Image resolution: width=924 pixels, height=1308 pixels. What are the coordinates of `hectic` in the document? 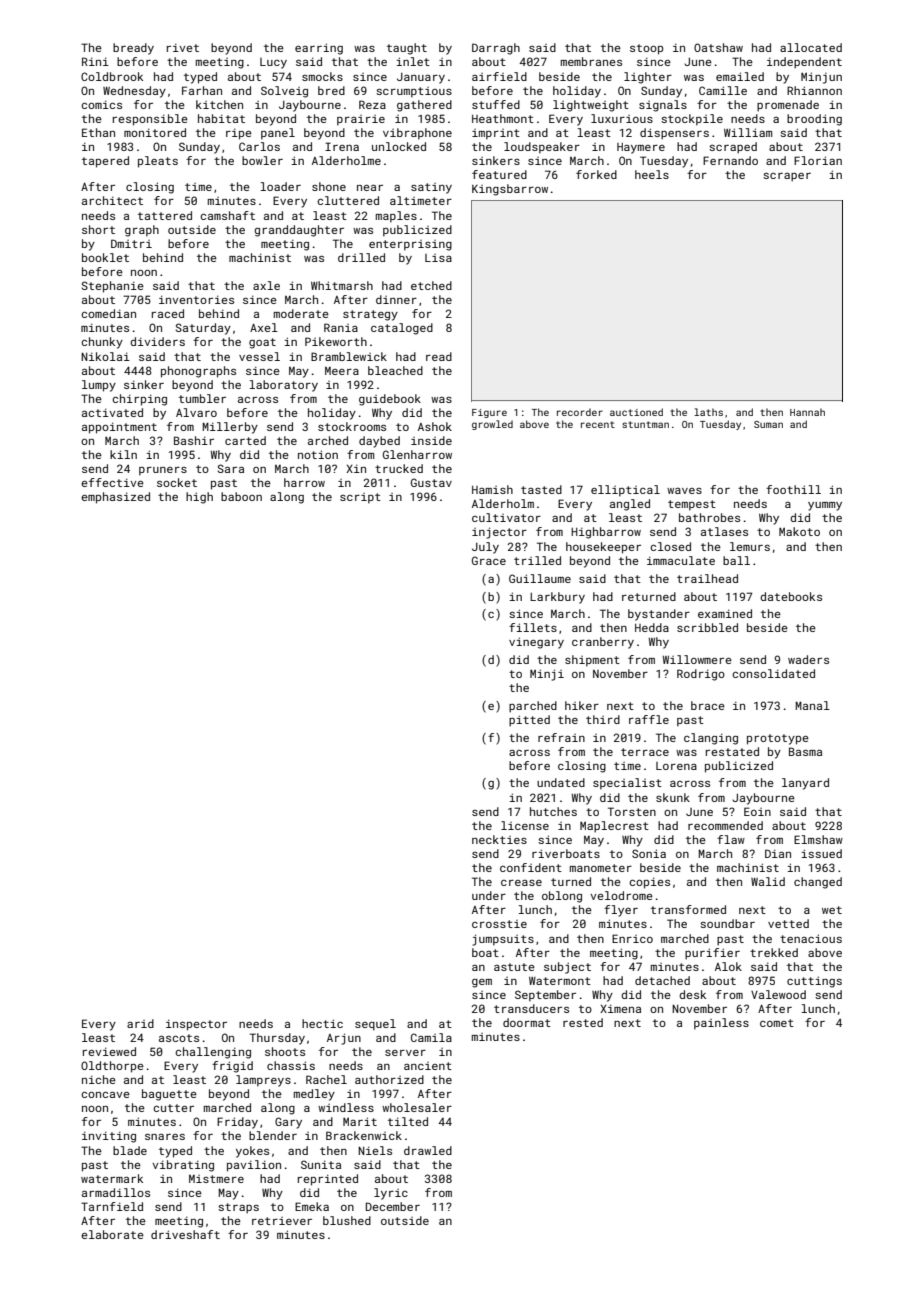 It's located at (322, 1023).
